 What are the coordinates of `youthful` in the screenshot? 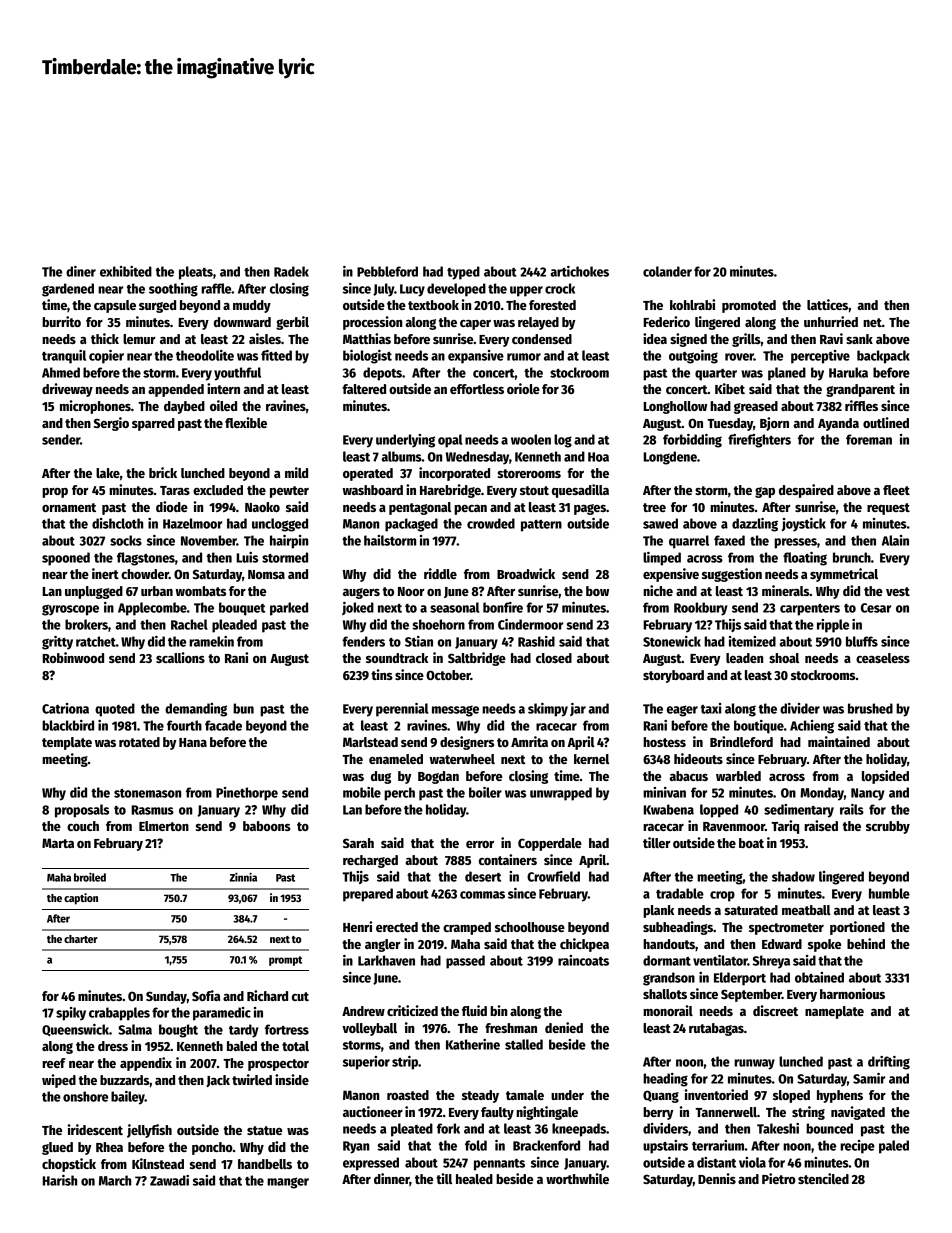 It's located at (237, 374).
